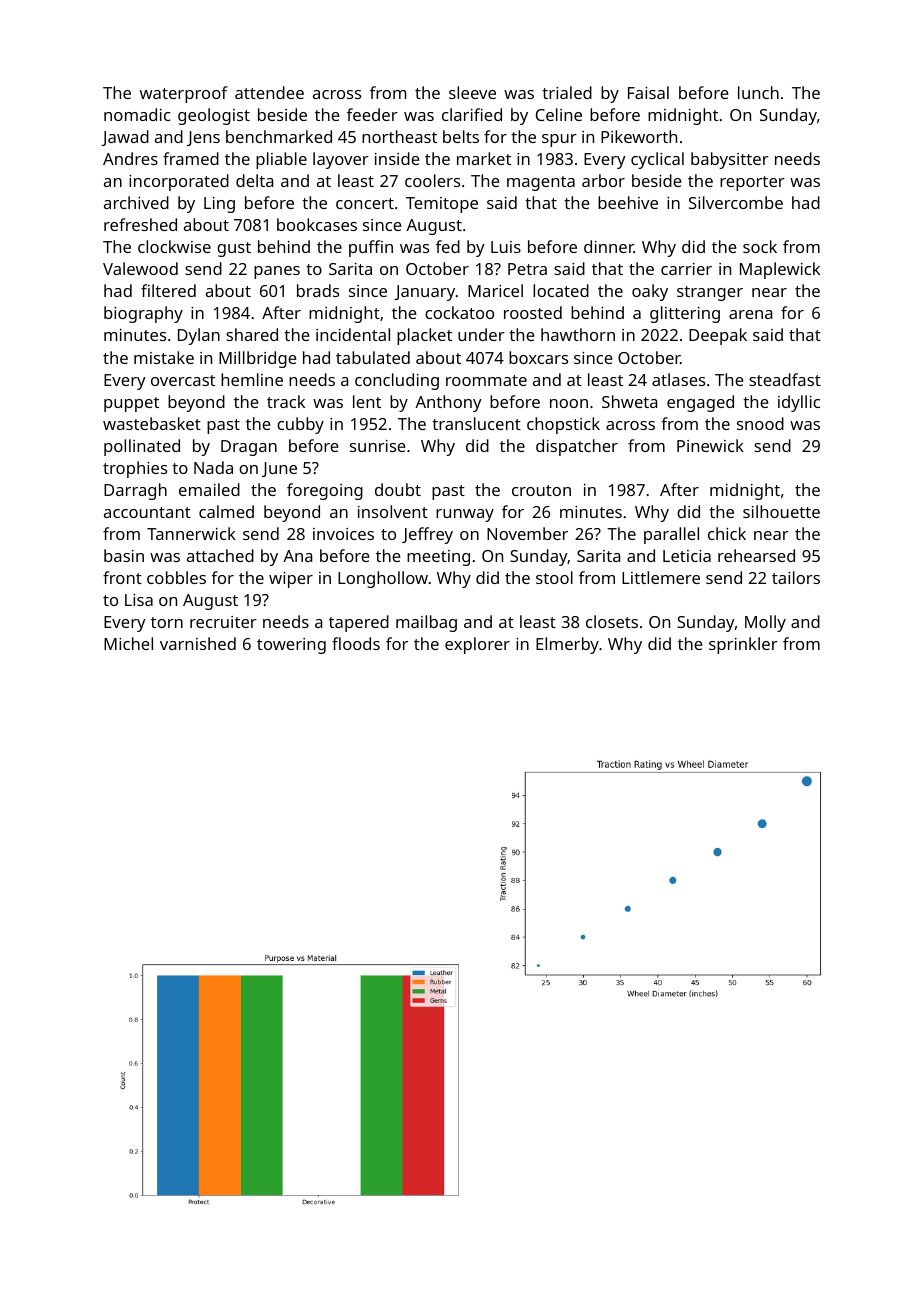 The width and height of the page is (924, 1314). What do you see at coordinates (184, 94) in the page?
I see `waterproof` at bounding box center [184, 94].
